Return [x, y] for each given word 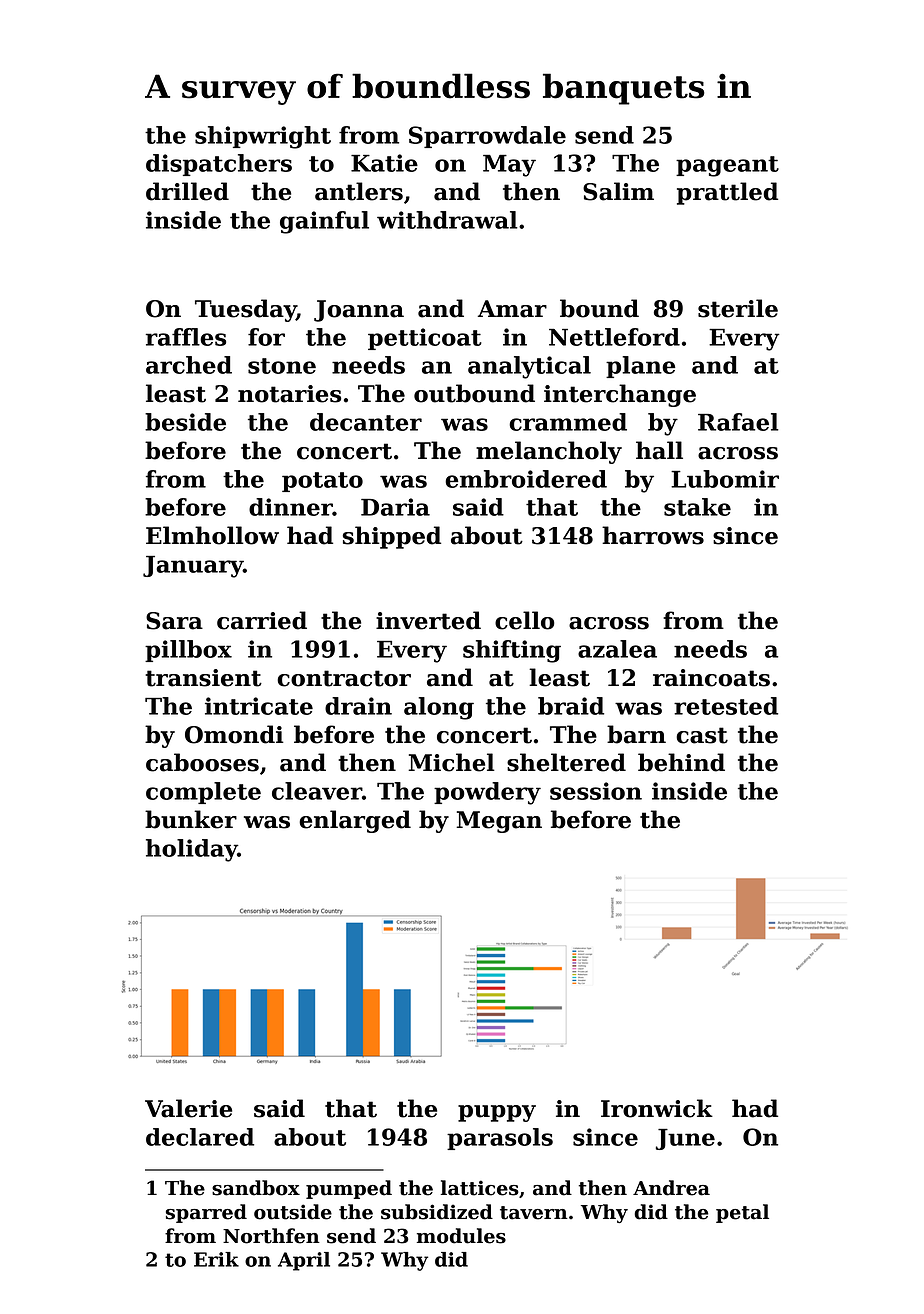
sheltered [566, 762]
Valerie [188, 1108]
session [596, 791]
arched [189, 365]
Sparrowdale [487, 137]
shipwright [263, 137]
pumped [349, 1189]
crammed [568, 422]
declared [200, 1137]
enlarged [355, 821]
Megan [499, 822]
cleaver [317, 791]
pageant [727, 166]
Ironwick [657, 1108]
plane [640, 367]
